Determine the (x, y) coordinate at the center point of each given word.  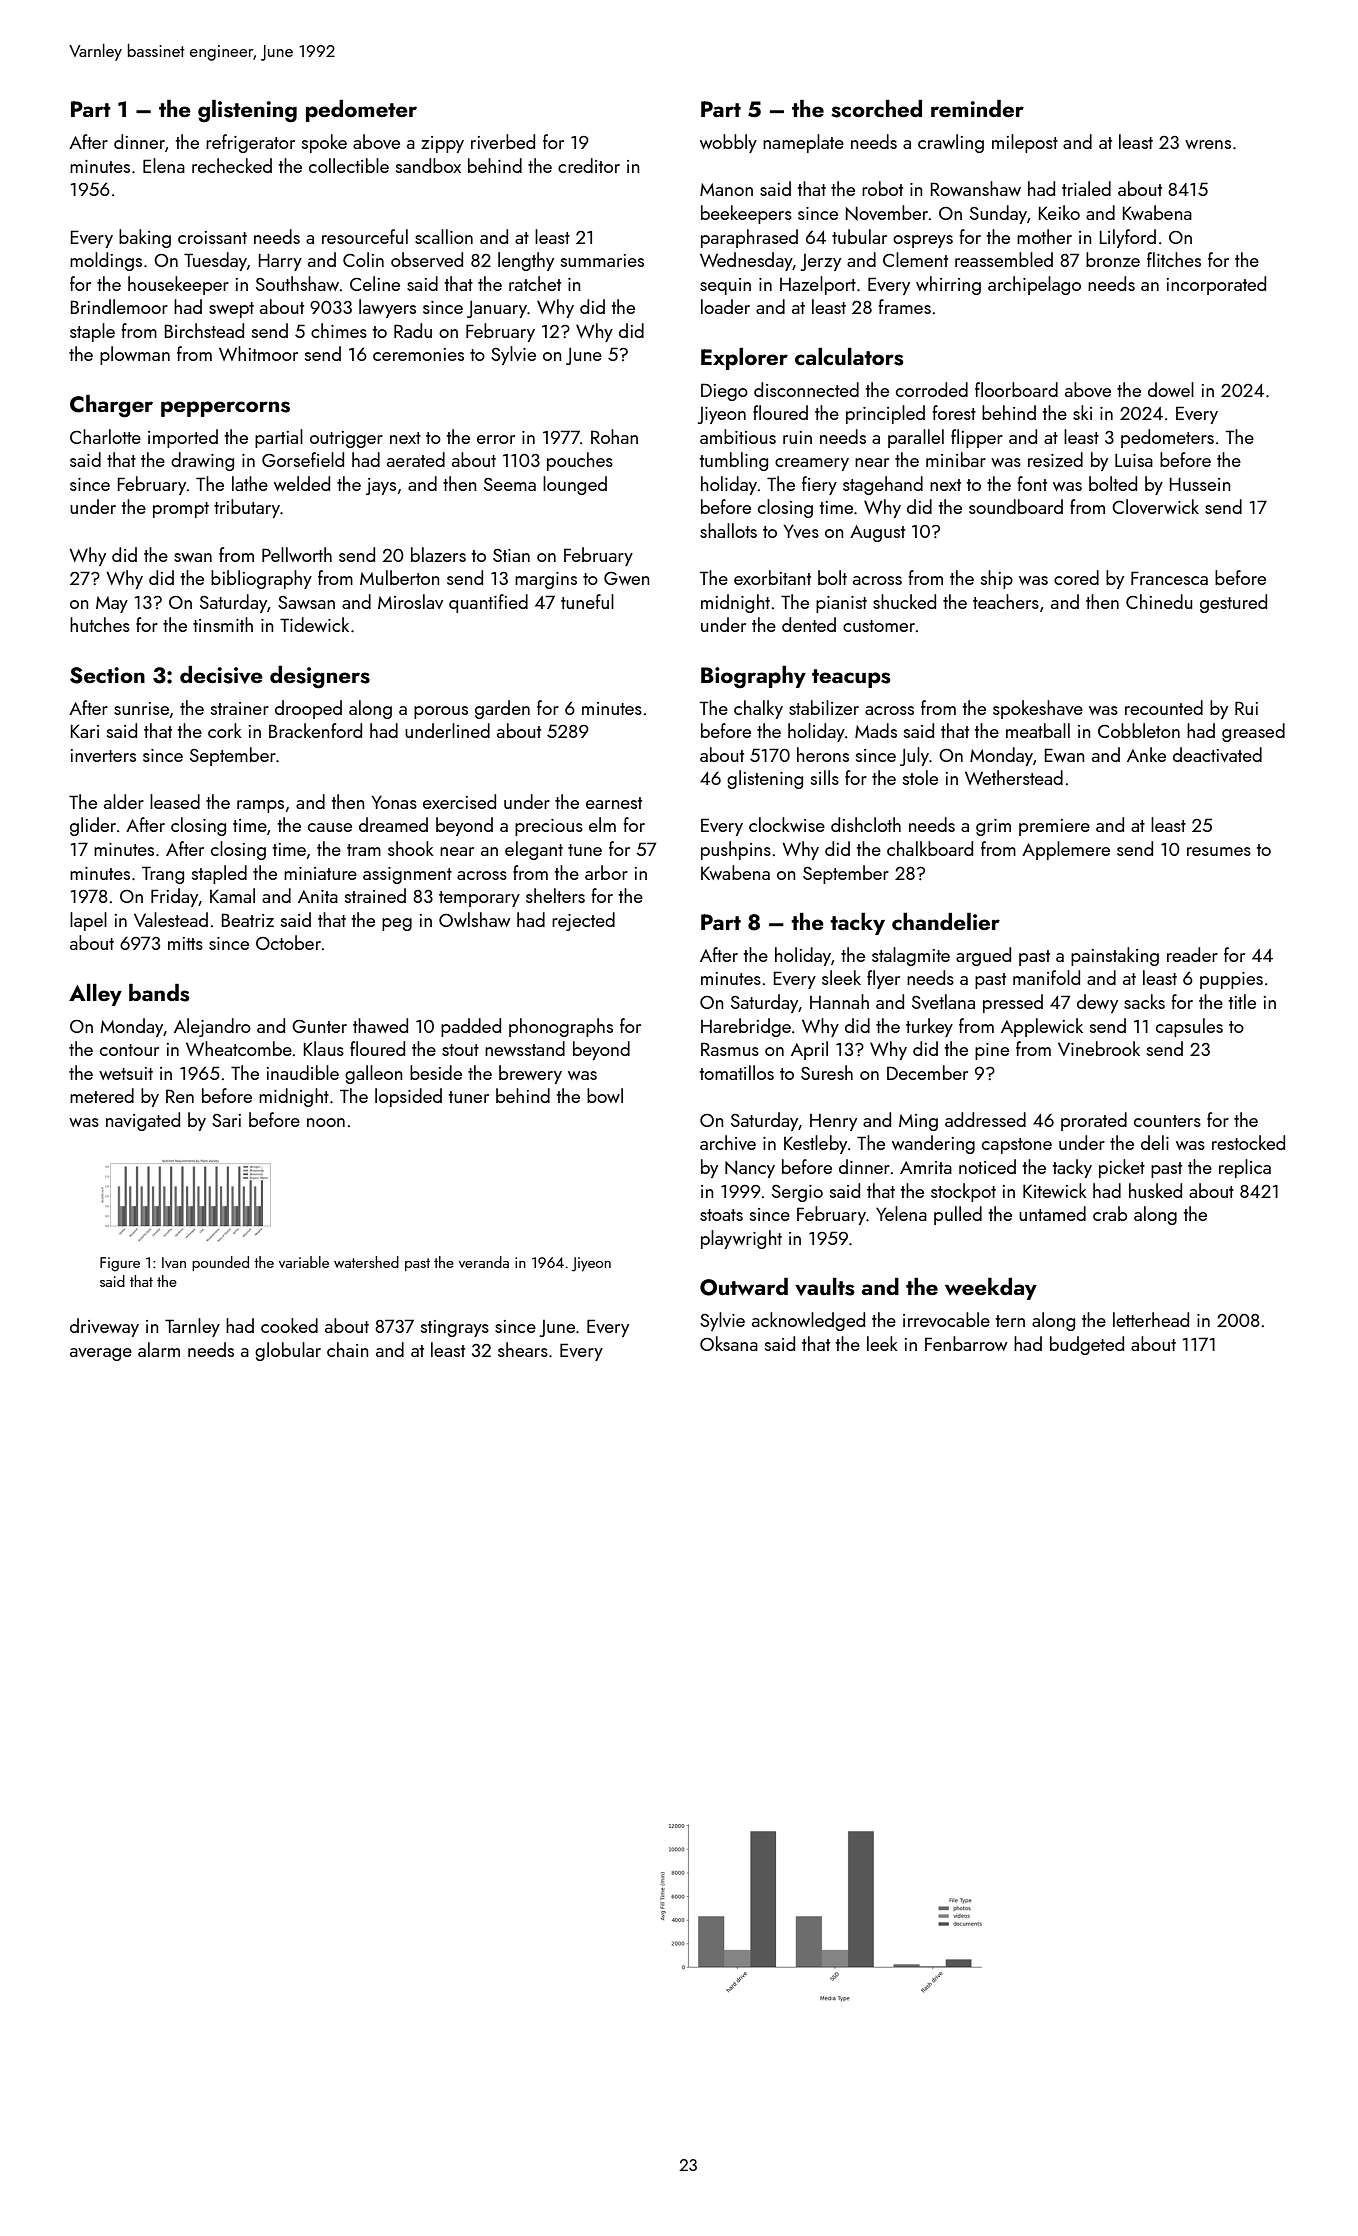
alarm (159, 1349)
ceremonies (418, 354)
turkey (929, 1027)
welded (302, 483)
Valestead (171, 919)
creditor (589, 165)
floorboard (1016, 389)
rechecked (232, 165)
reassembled (1004, 259)
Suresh (827, 1072)
